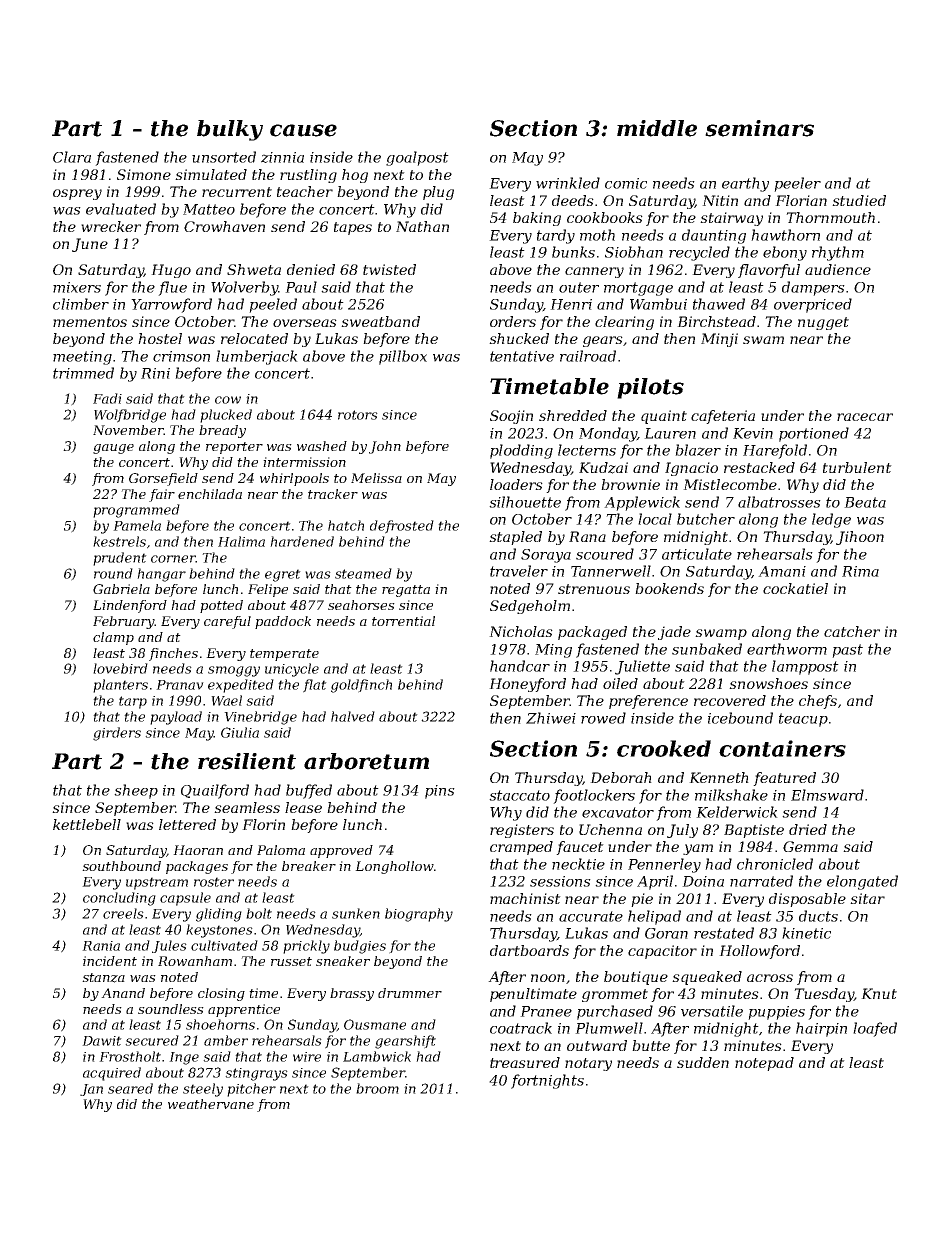 The height and width of the page is (1233, 952). Describe the element at coordinates (838, 253) in the page. I see `rhythm` at that location.
